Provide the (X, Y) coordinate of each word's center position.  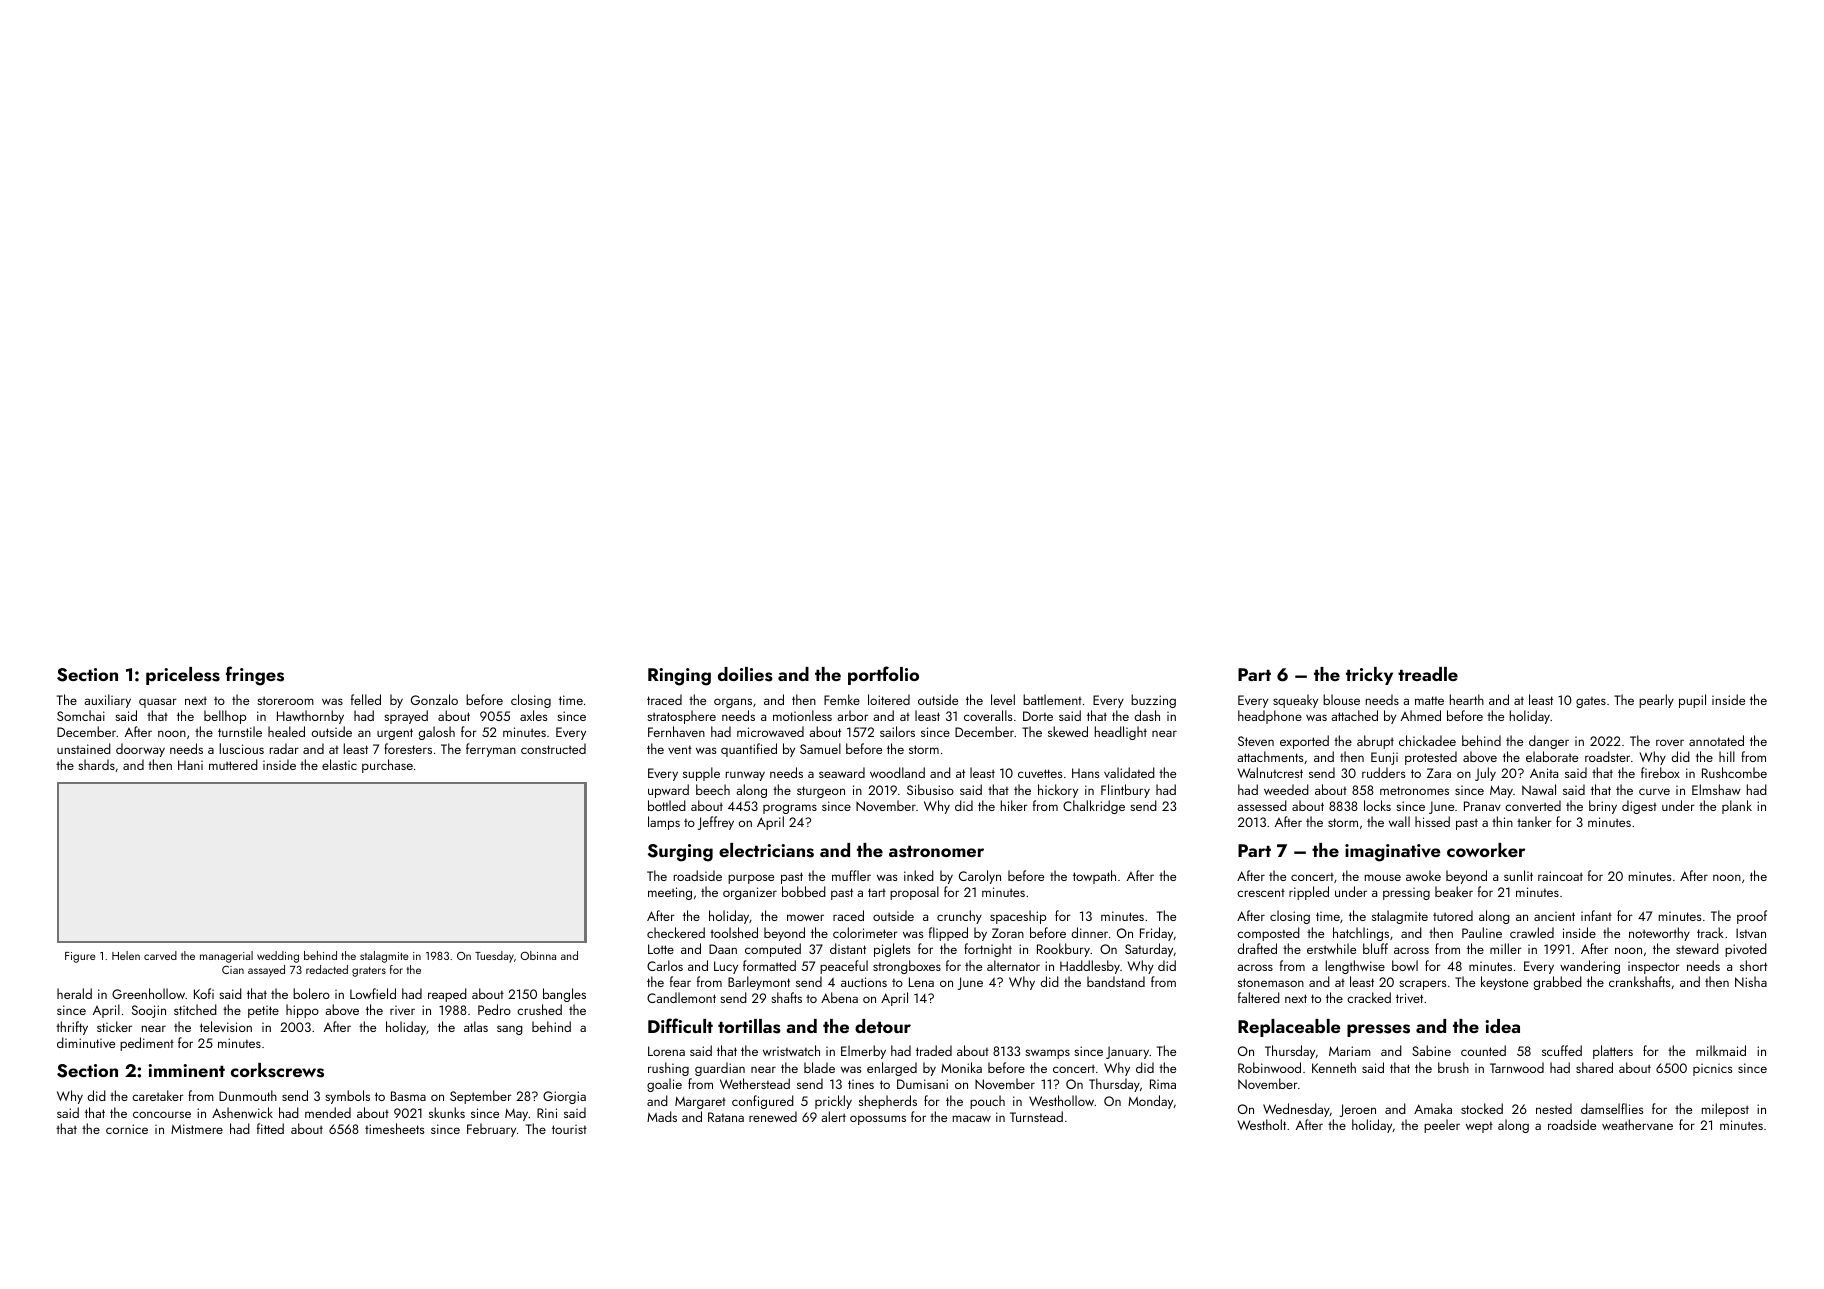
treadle (1428, 674)
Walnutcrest (1270, 772)
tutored (1453, 915)
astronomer (936, 851)
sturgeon (821, 792)
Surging (680, 853)
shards (96, 764)
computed (773, 950)
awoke (1423, 875)
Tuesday (494, 957)
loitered (889, 699)
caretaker (158, 1095)
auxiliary (107, 701)
